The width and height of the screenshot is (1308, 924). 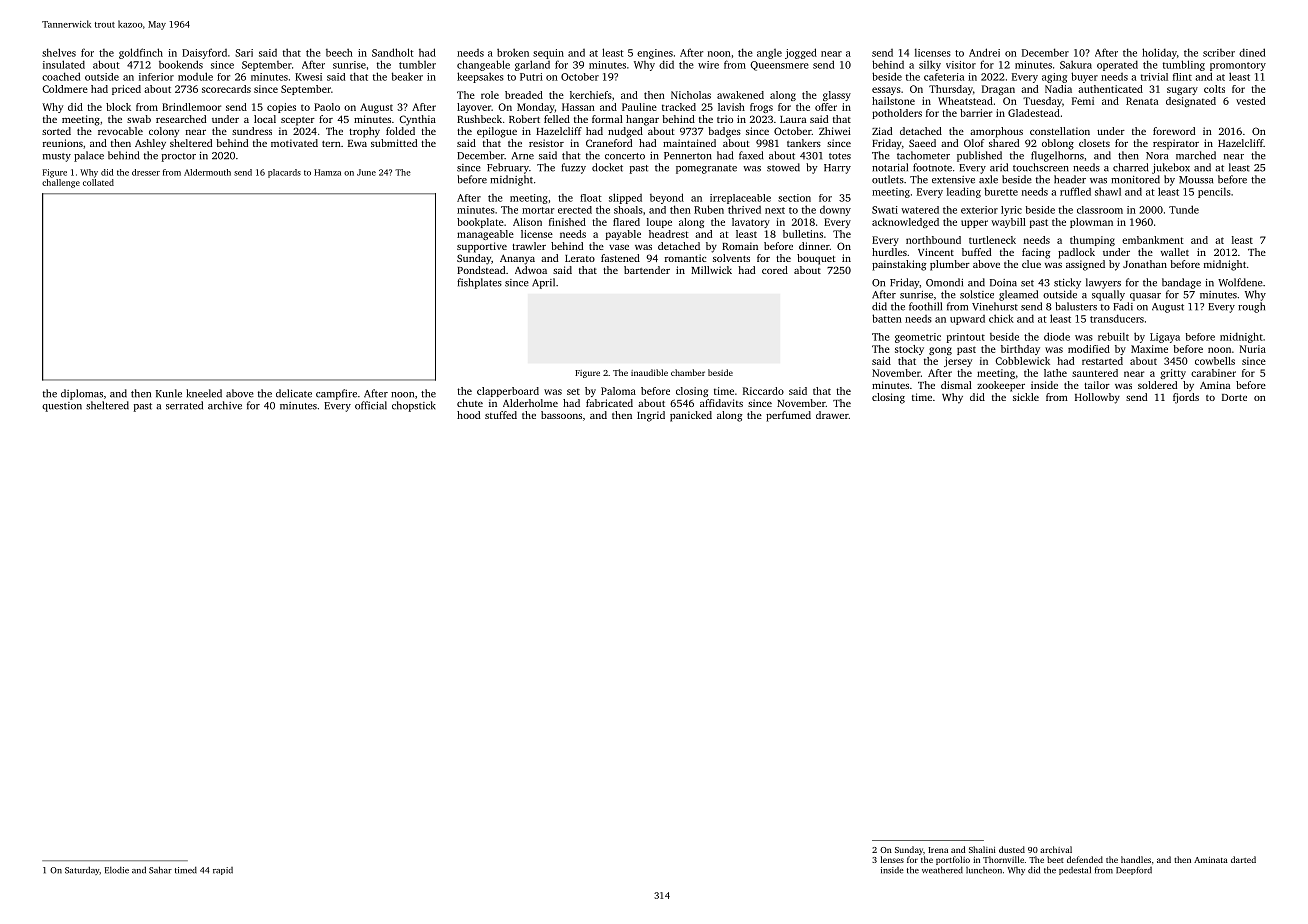 What do you see at coordinates (371, 405) in the screenshot?
I see `official` at bounding box center [371, 405].
